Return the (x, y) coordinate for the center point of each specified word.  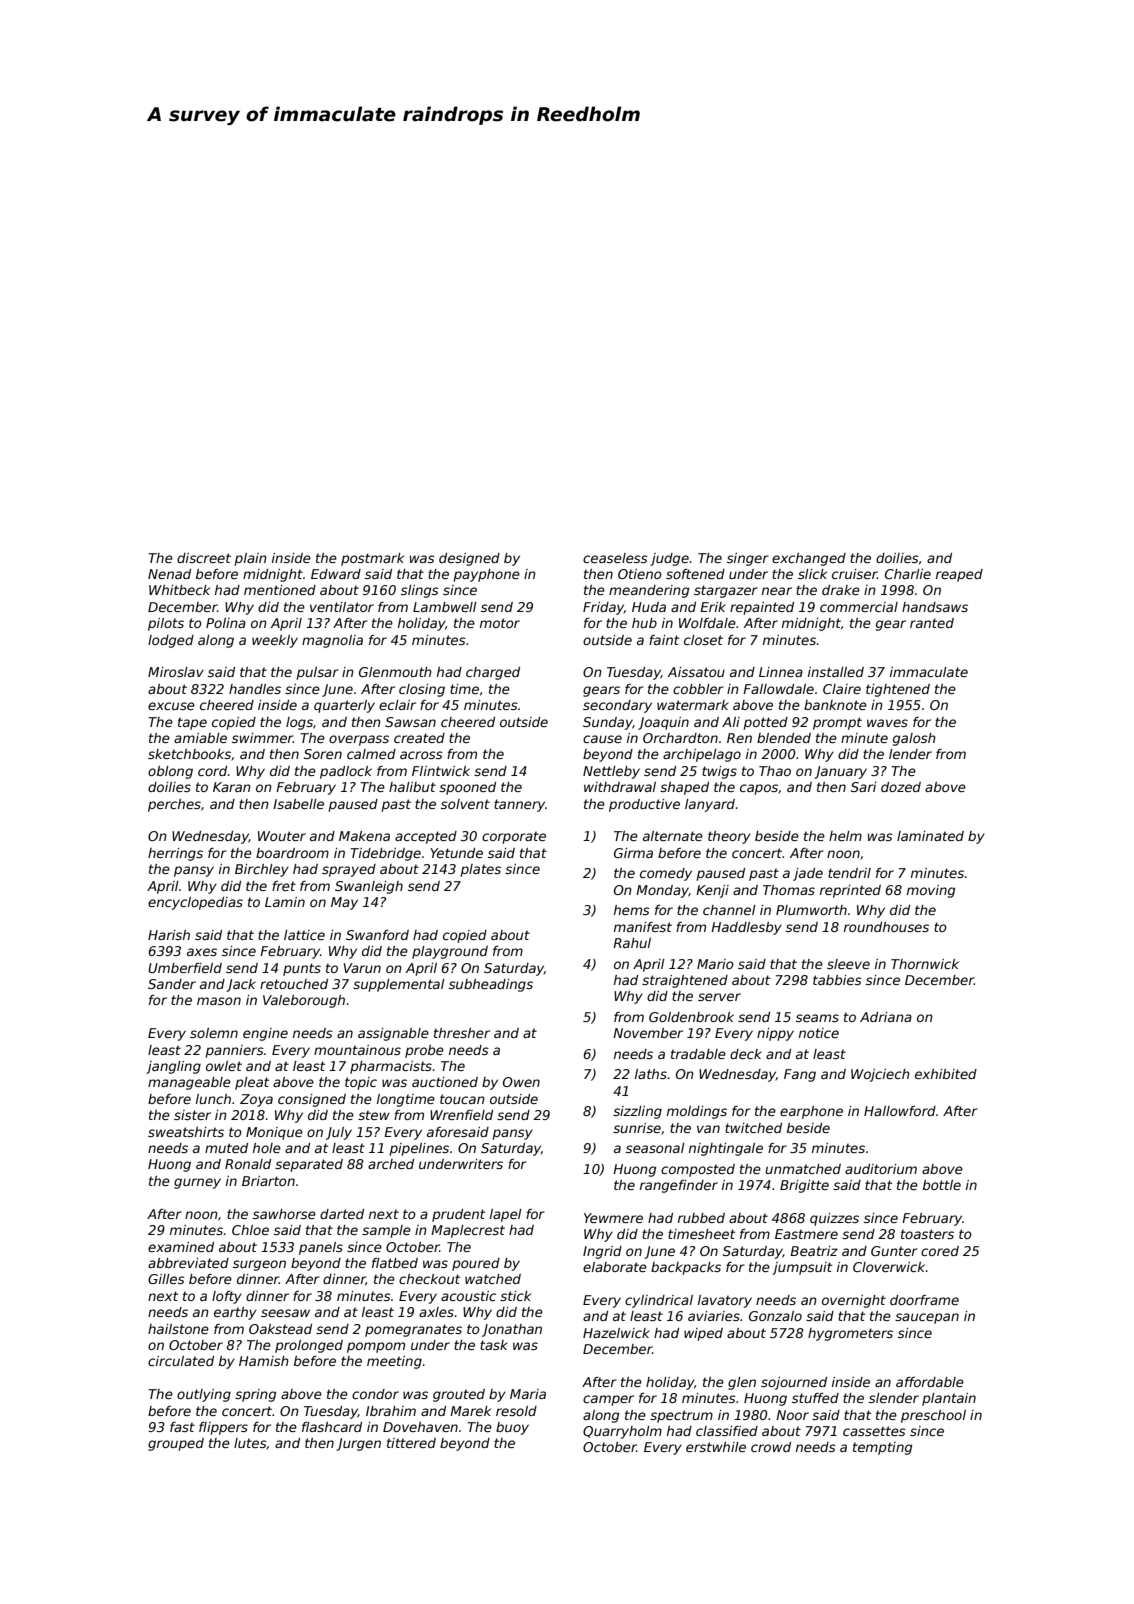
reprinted (850, 891)
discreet (204, 558)
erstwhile (716, 1447)
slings (420, 591)
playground (450, 952)
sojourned (794, 1383)
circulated (181, 1361)
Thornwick (925, 964)
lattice (304, 935)
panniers (234, 1051)
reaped (959, 575)
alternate (673, 836)
